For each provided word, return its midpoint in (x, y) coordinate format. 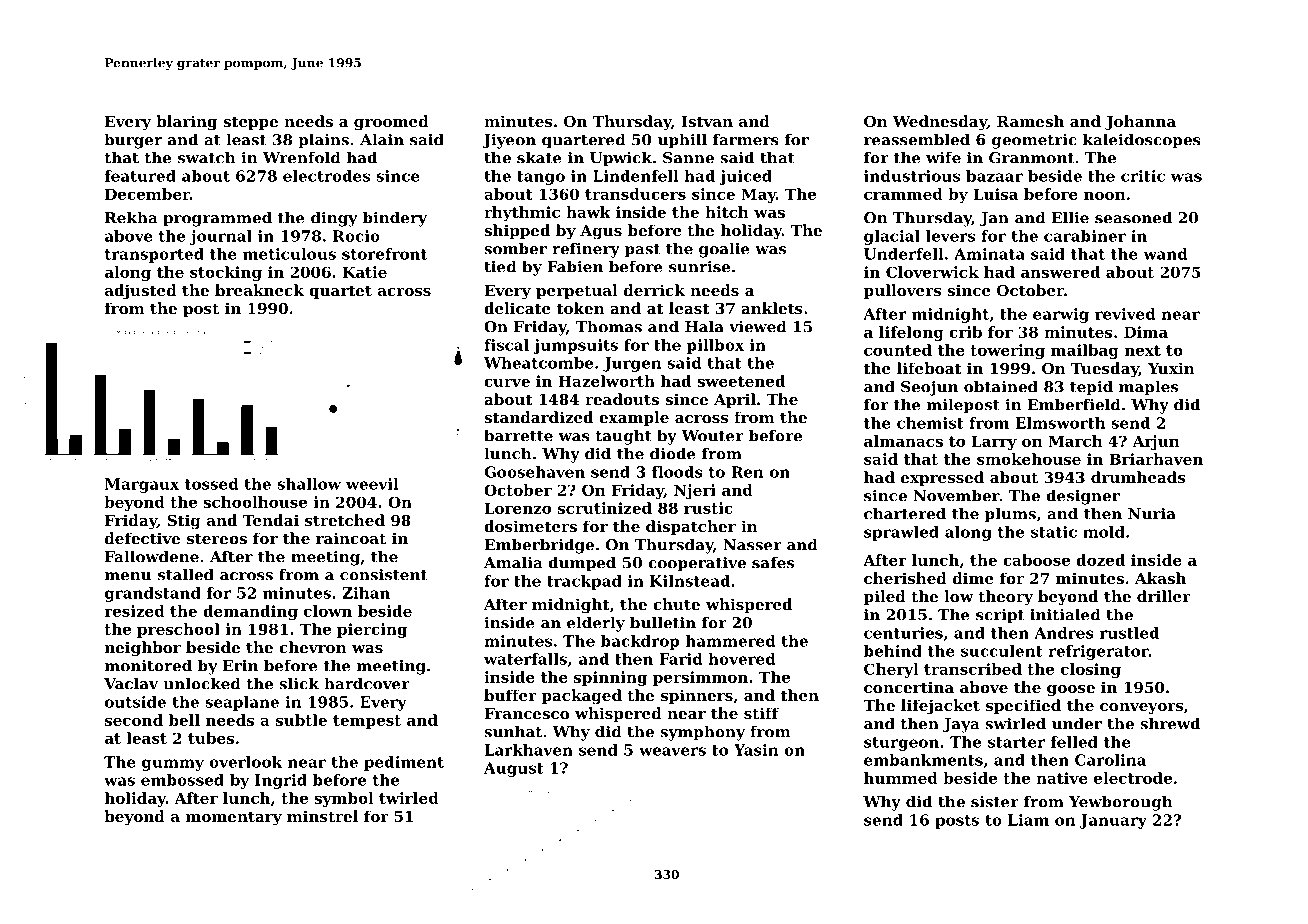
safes (773, 563)
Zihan (366, 593)
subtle (301, 720)
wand (1165, 254)
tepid (1091, 388)
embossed (182, 780)
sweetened (741, 381)
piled (885, 597)
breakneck (259, 290)
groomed (391, 123)
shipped (517, 231)
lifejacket (940, 707)
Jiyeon (509, 141)
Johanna (1140, 122)
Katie (365, 272)
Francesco (526, 713)
